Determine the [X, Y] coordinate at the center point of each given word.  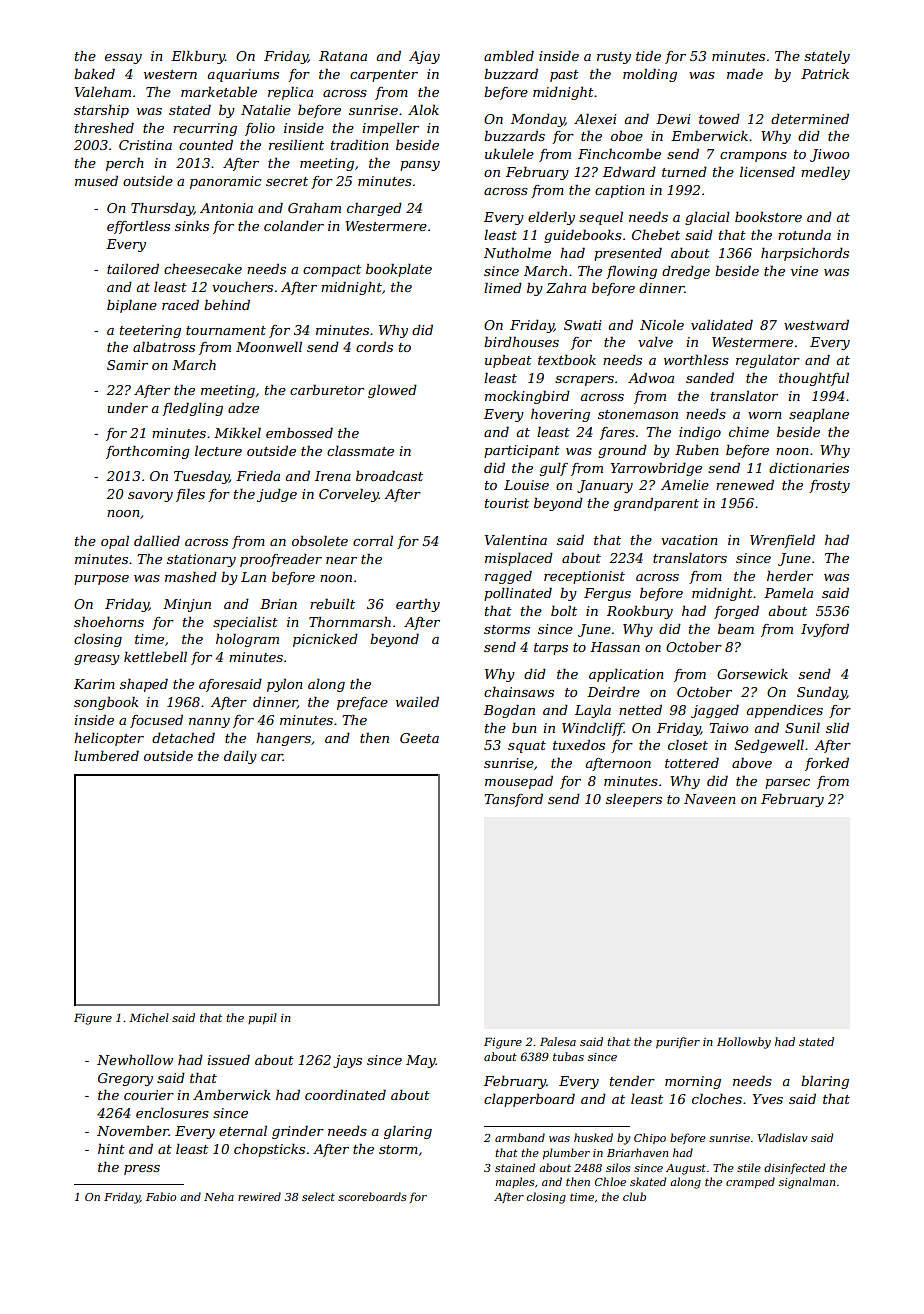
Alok [423, 109]
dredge [686, 272]
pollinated [518, 594]
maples [515, 1182]
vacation [689, 540]
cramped [750, 1182]
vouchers [242, 287]
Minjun [187, 605]
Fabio [161, 1196]
